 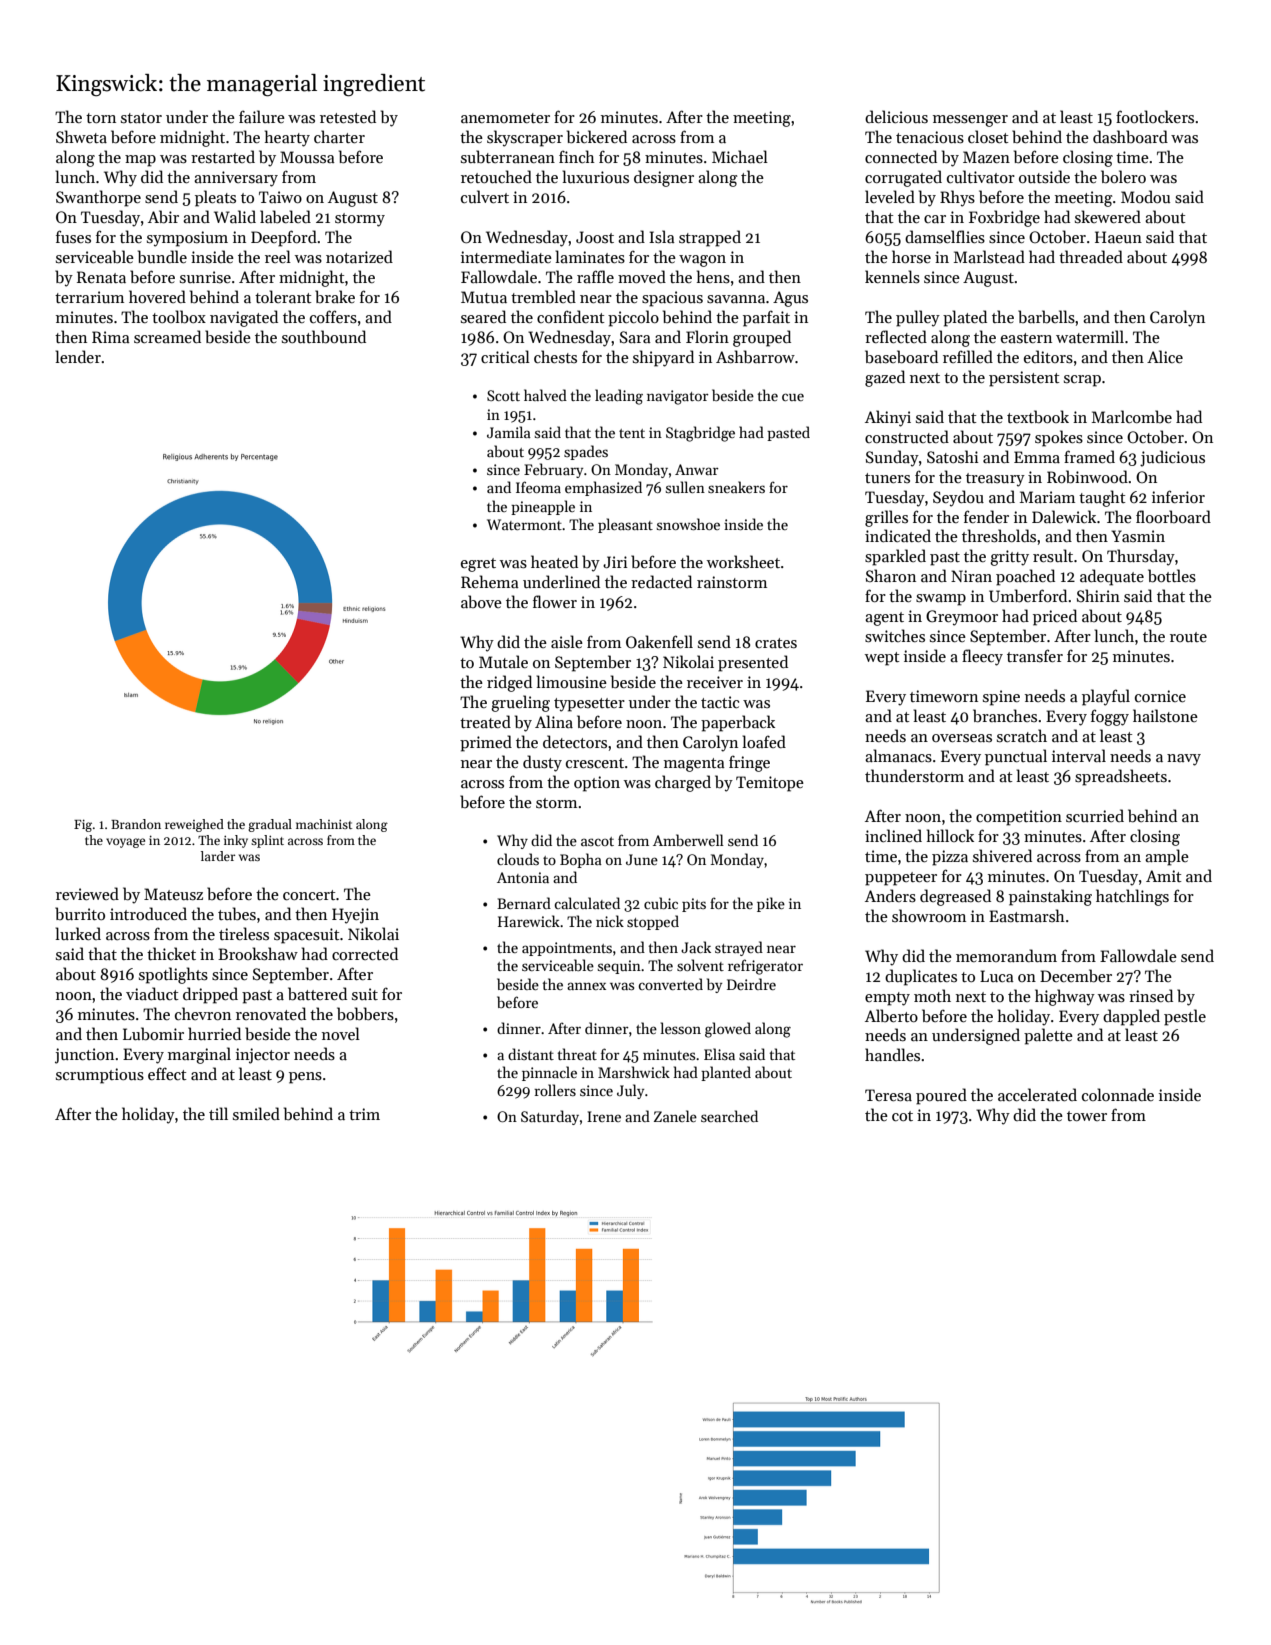 What do you see at coordinates (970, 121) in the screenshot?
I see `messenger` at bounding box center [970, 121].
